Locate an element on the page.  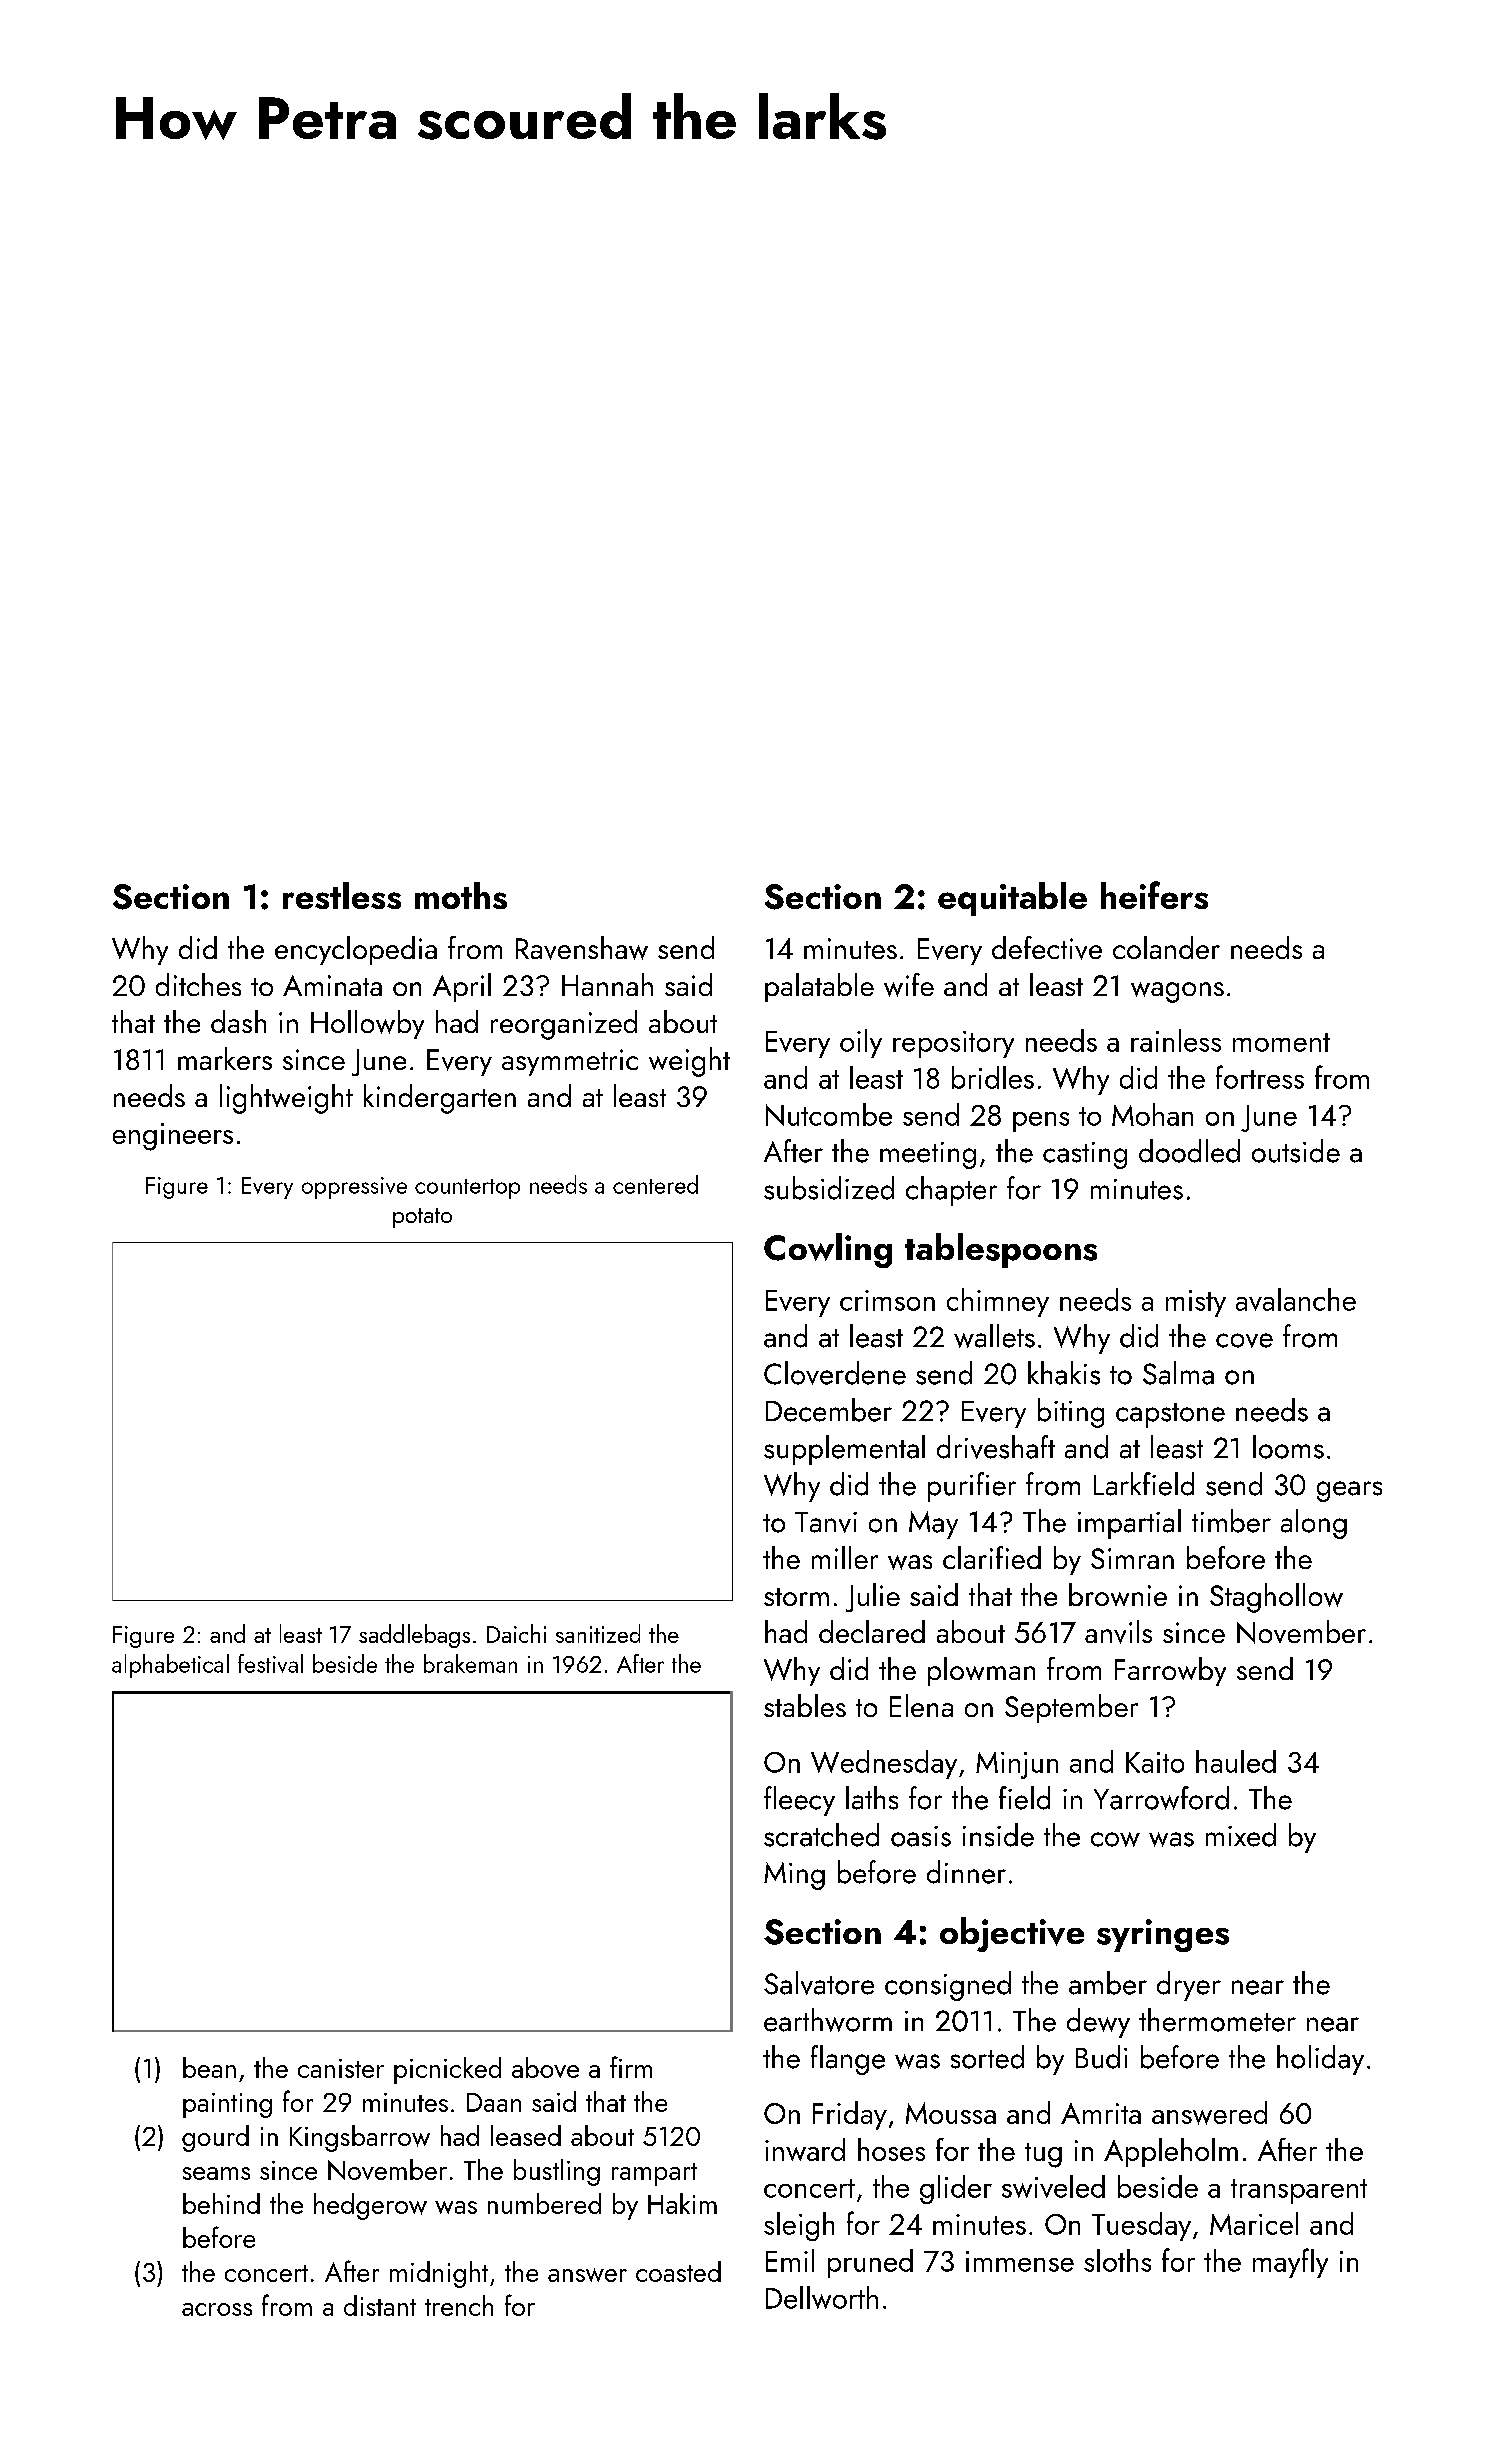
engineers is located at coordinates (173, 1137).
